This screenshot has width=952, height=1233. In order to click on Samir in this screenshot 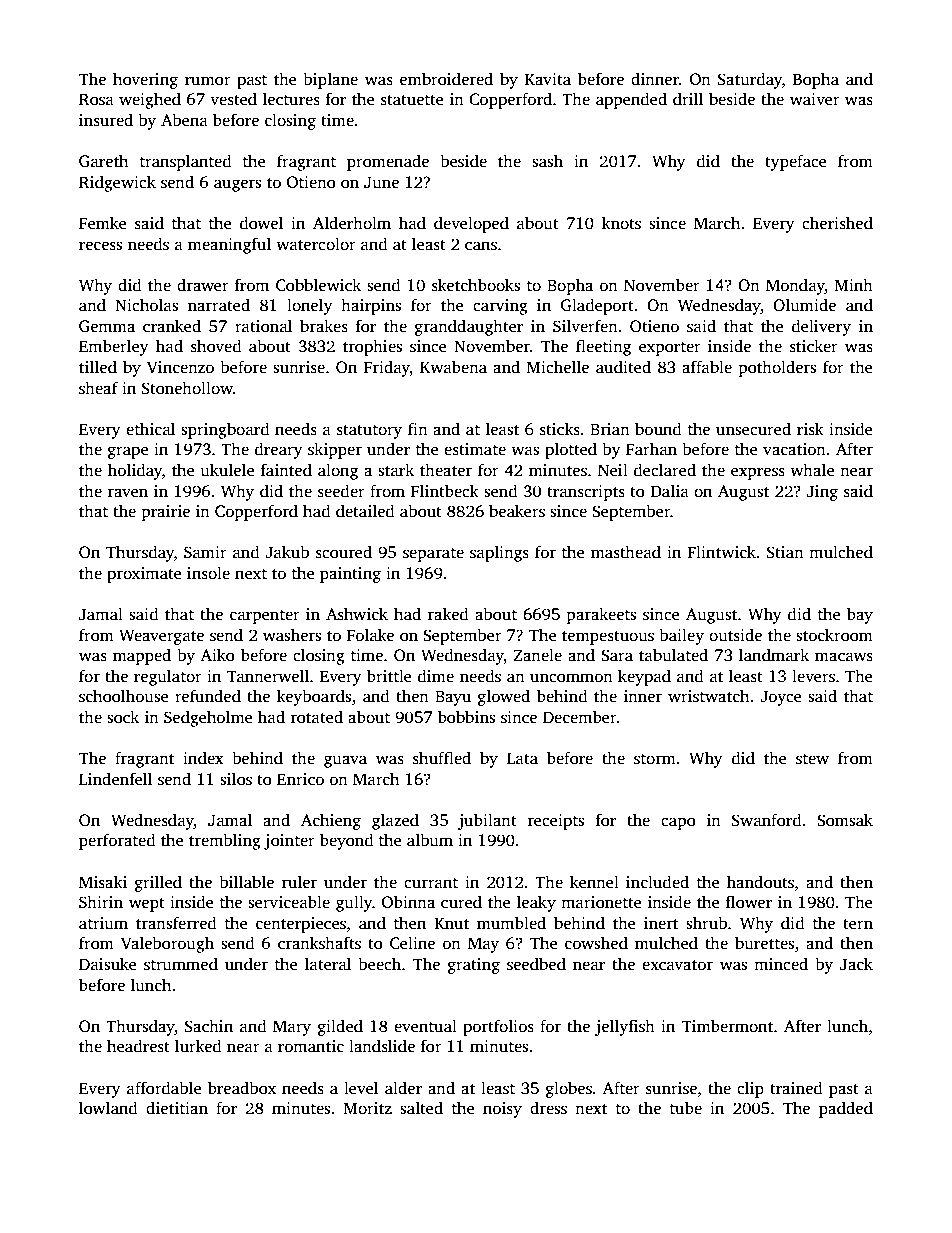, I will do `click(205, 552)`.
